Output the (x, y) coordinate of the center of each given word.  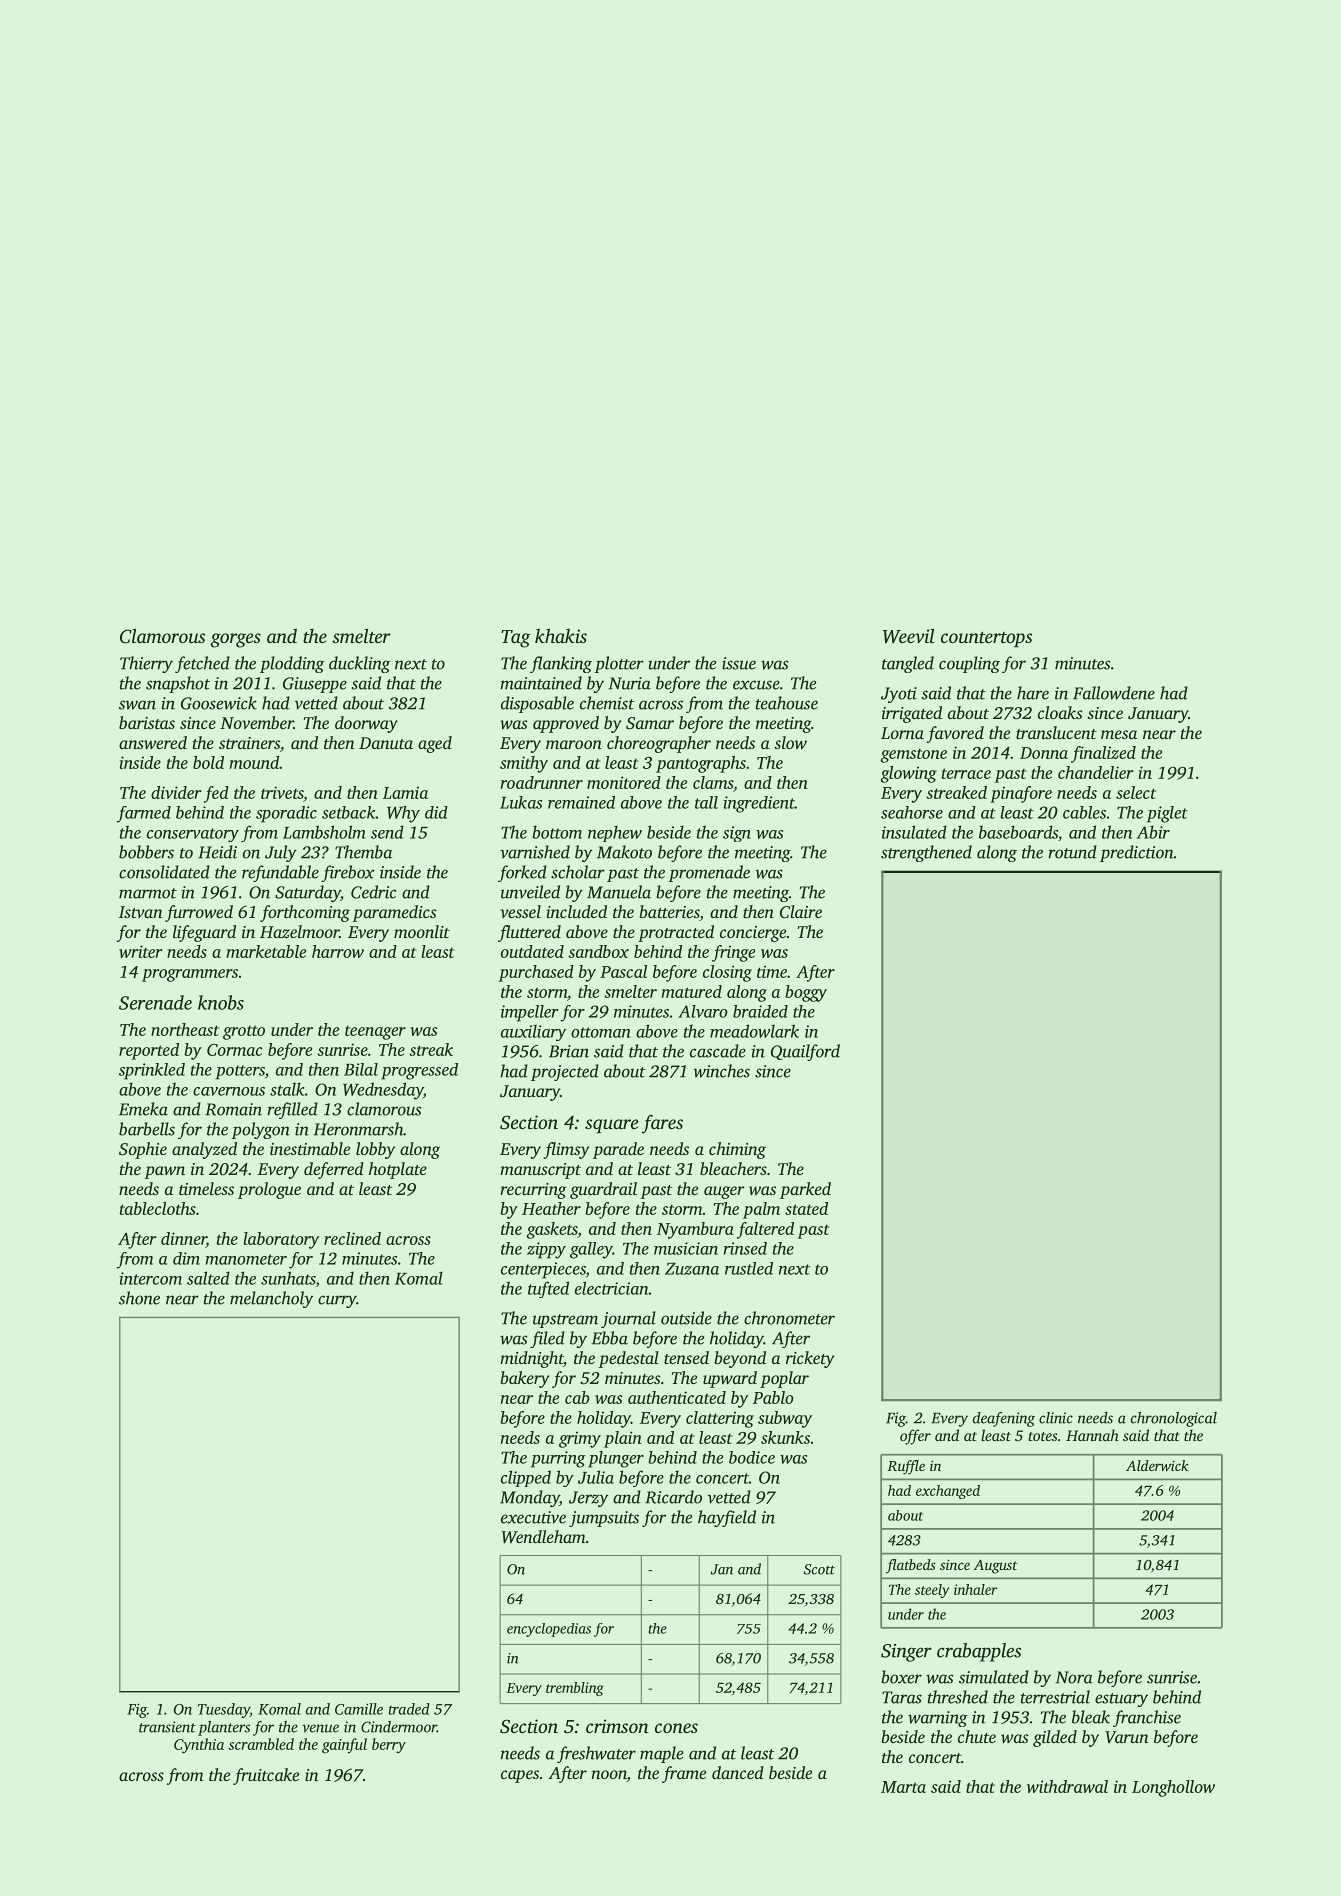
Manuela (619, 892)
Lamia (405, 792)
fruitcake (266, 1776)
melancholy (271, 1299)
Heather (551, 1208)
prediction (1137, 853)
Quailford (805, 1052)
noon (609, 1776)
